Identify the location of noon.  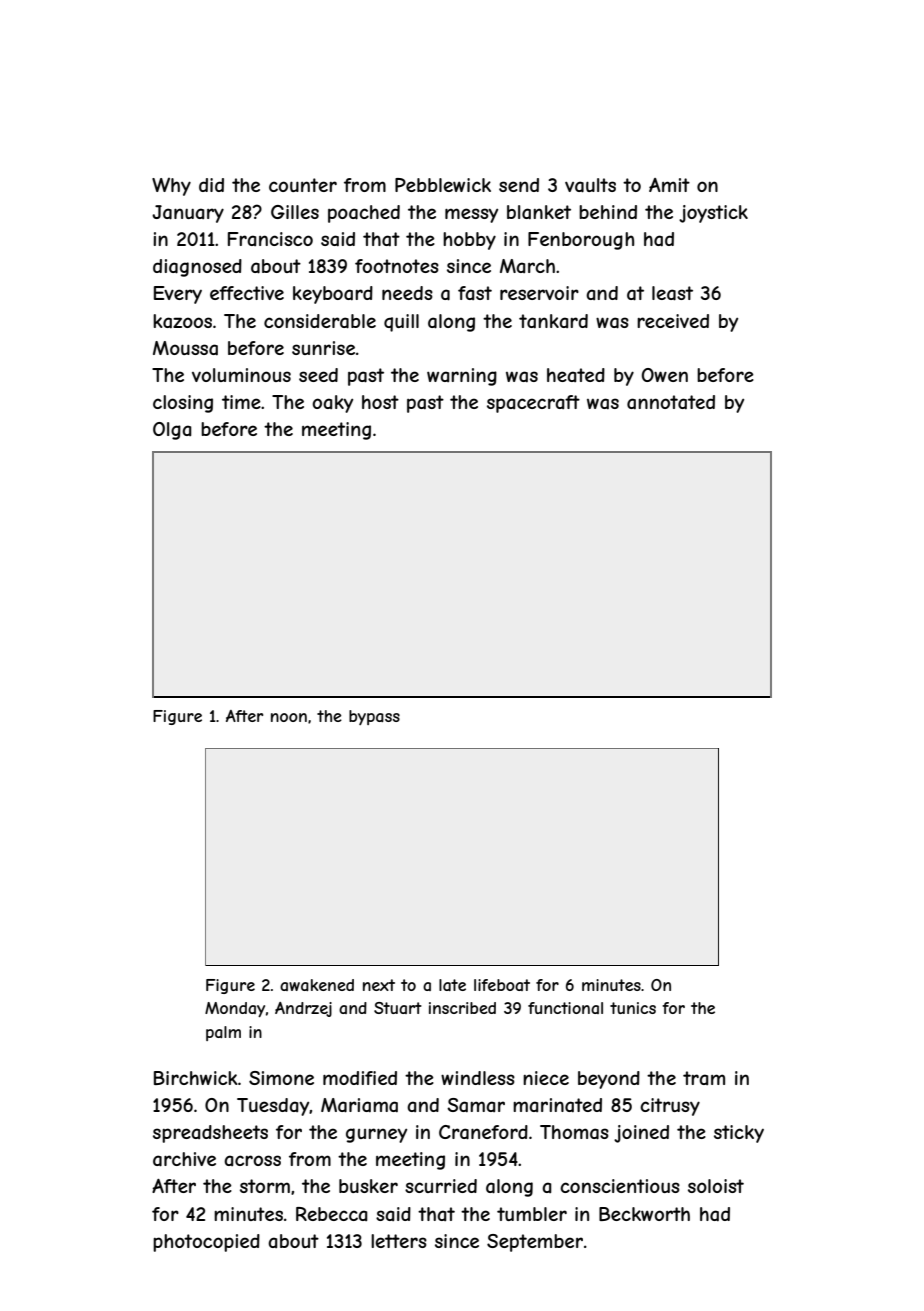
(289, 717).
